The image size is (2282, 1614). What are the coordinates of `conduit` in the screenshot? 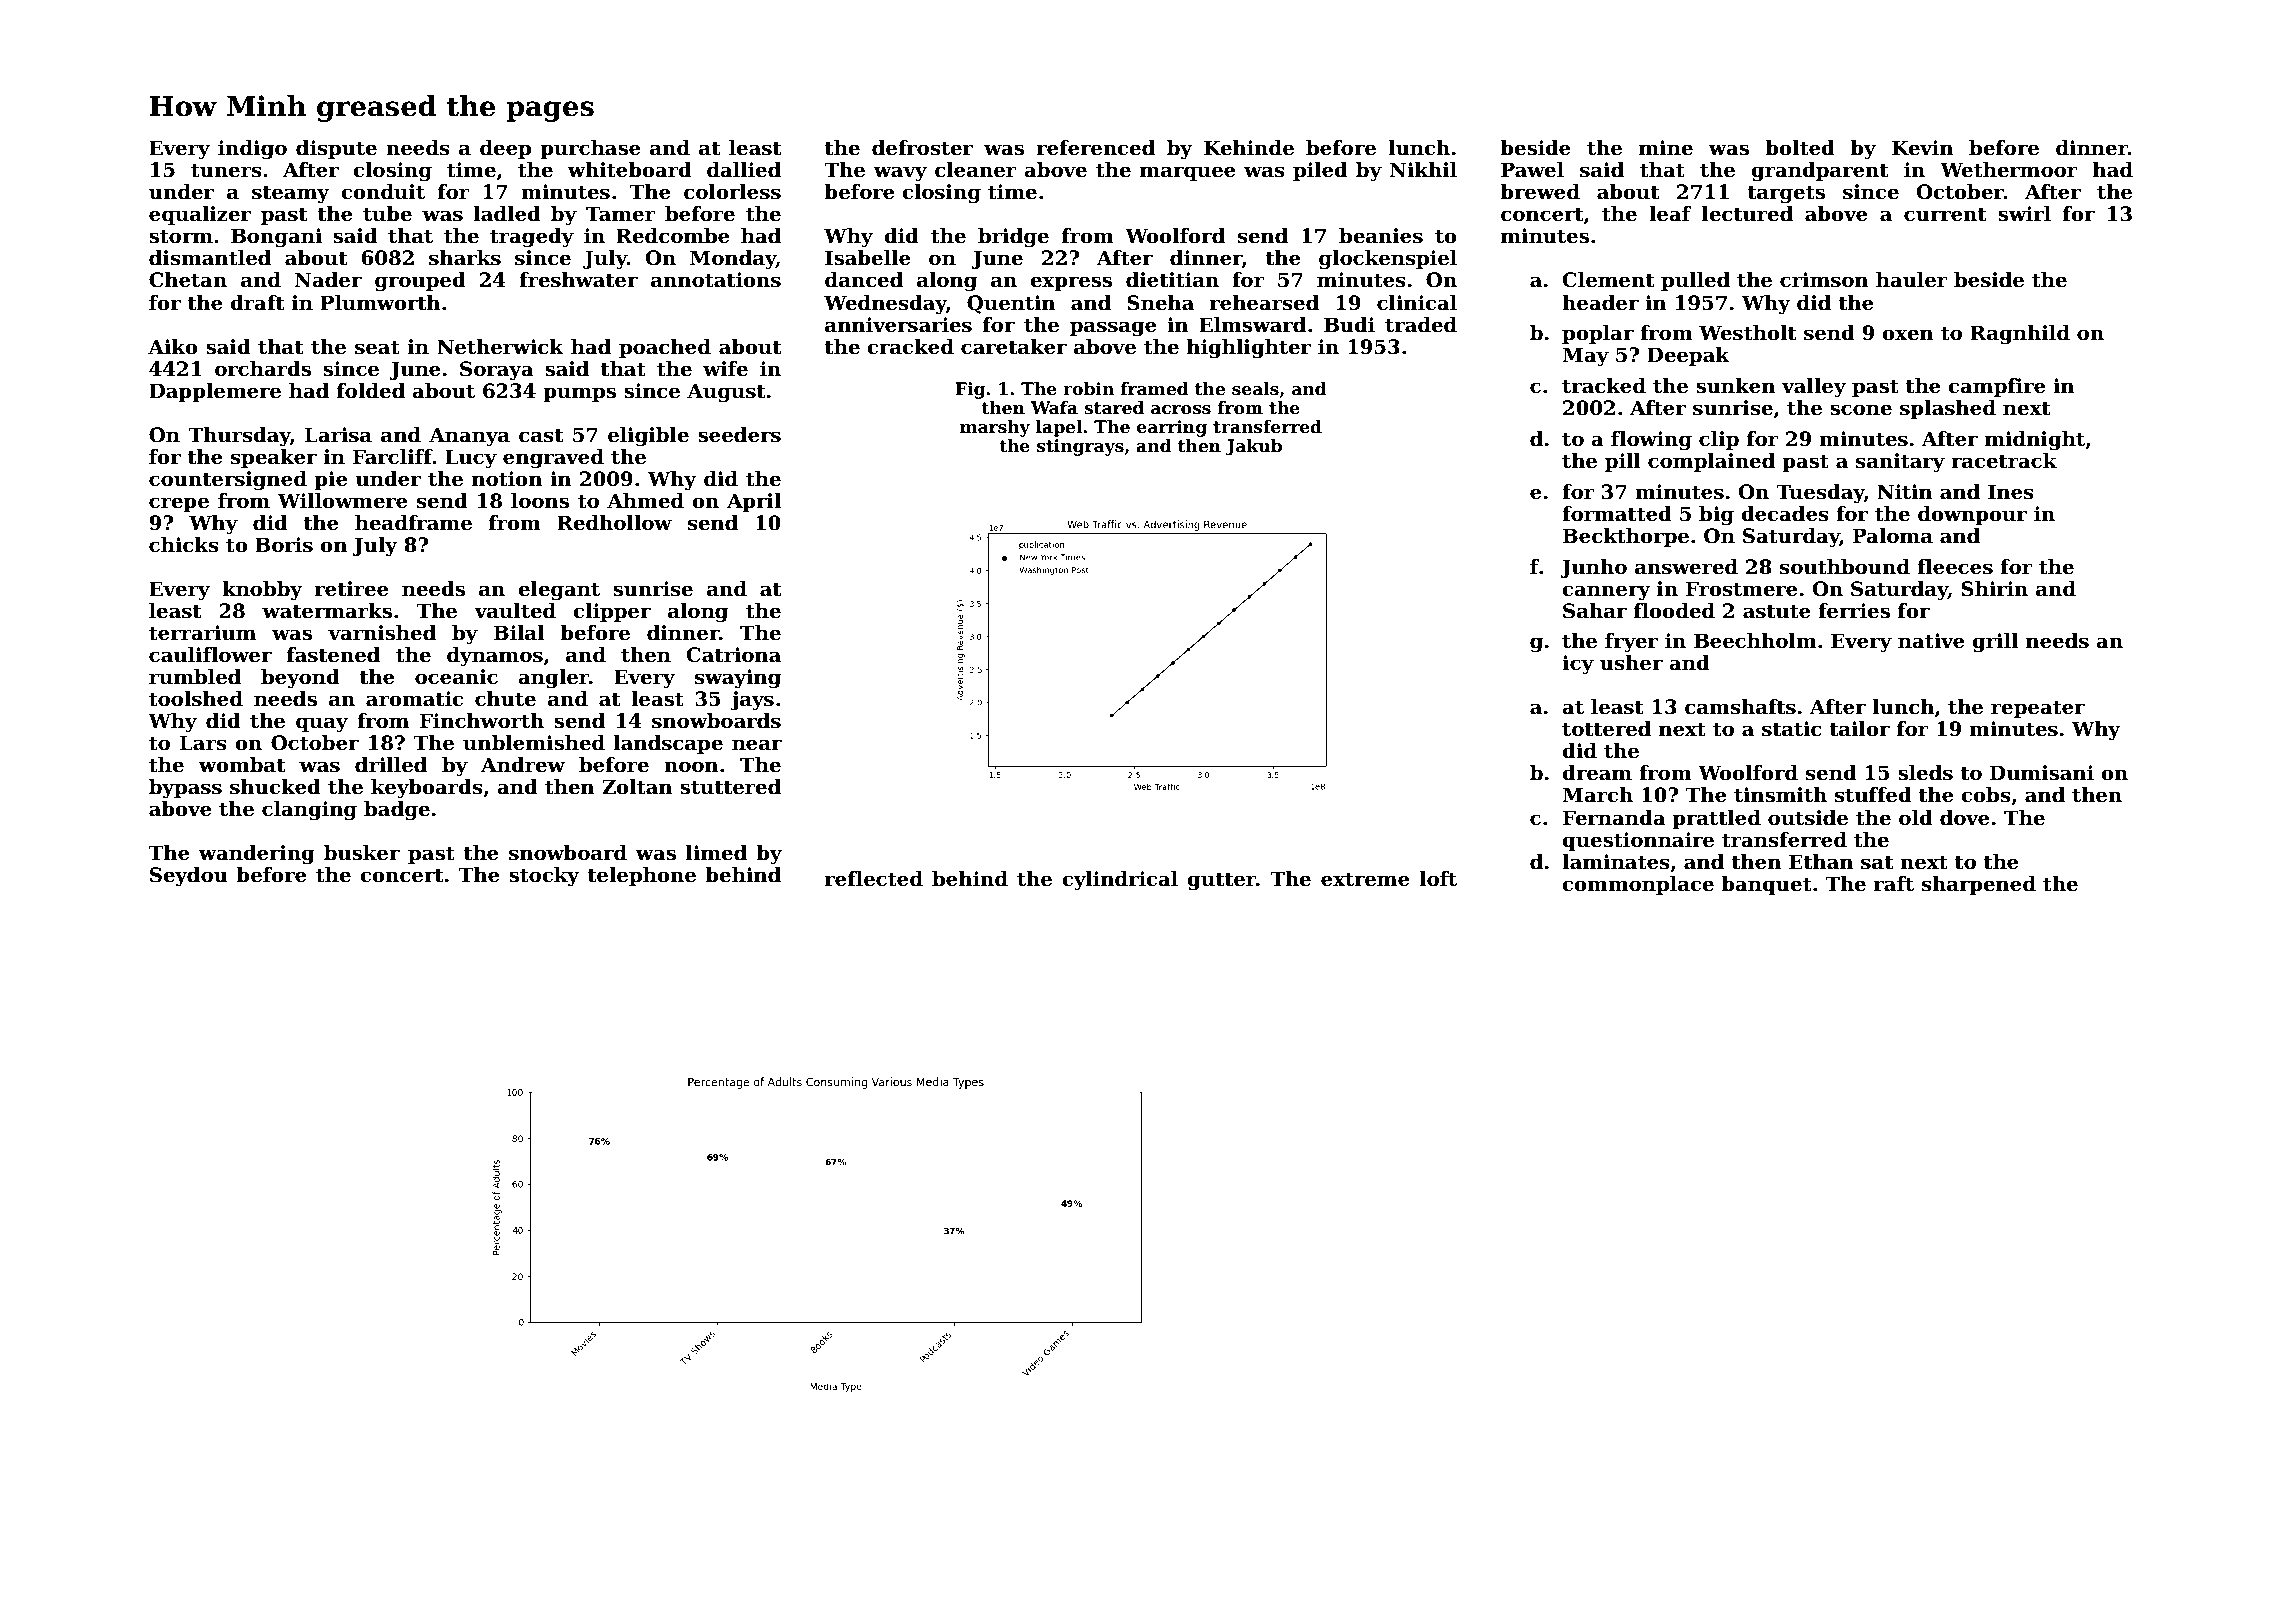 It's located at (383, 192).
